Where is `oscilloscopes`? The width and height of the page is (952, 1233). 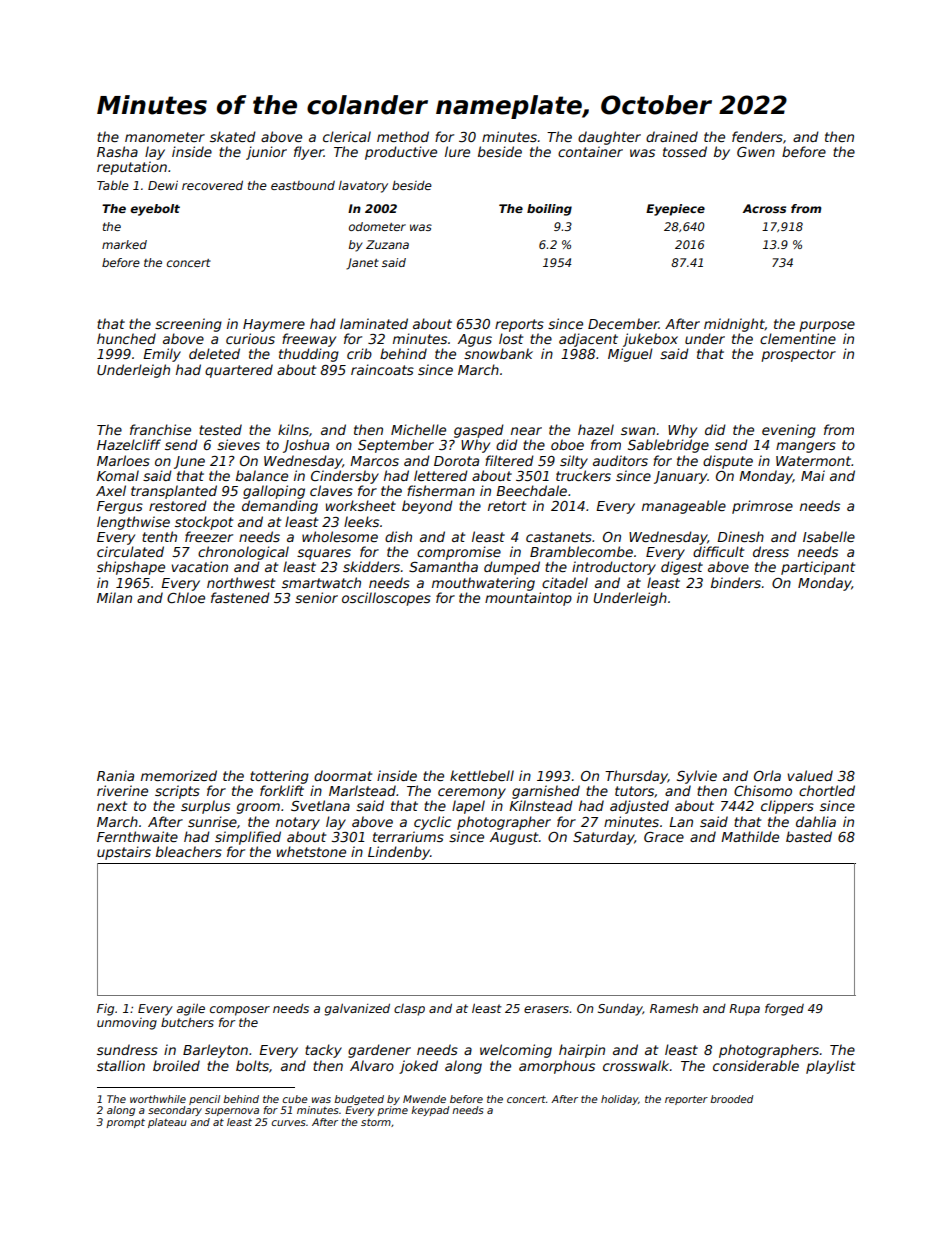 oscilloscopes is located at coordinates (386, 599).
